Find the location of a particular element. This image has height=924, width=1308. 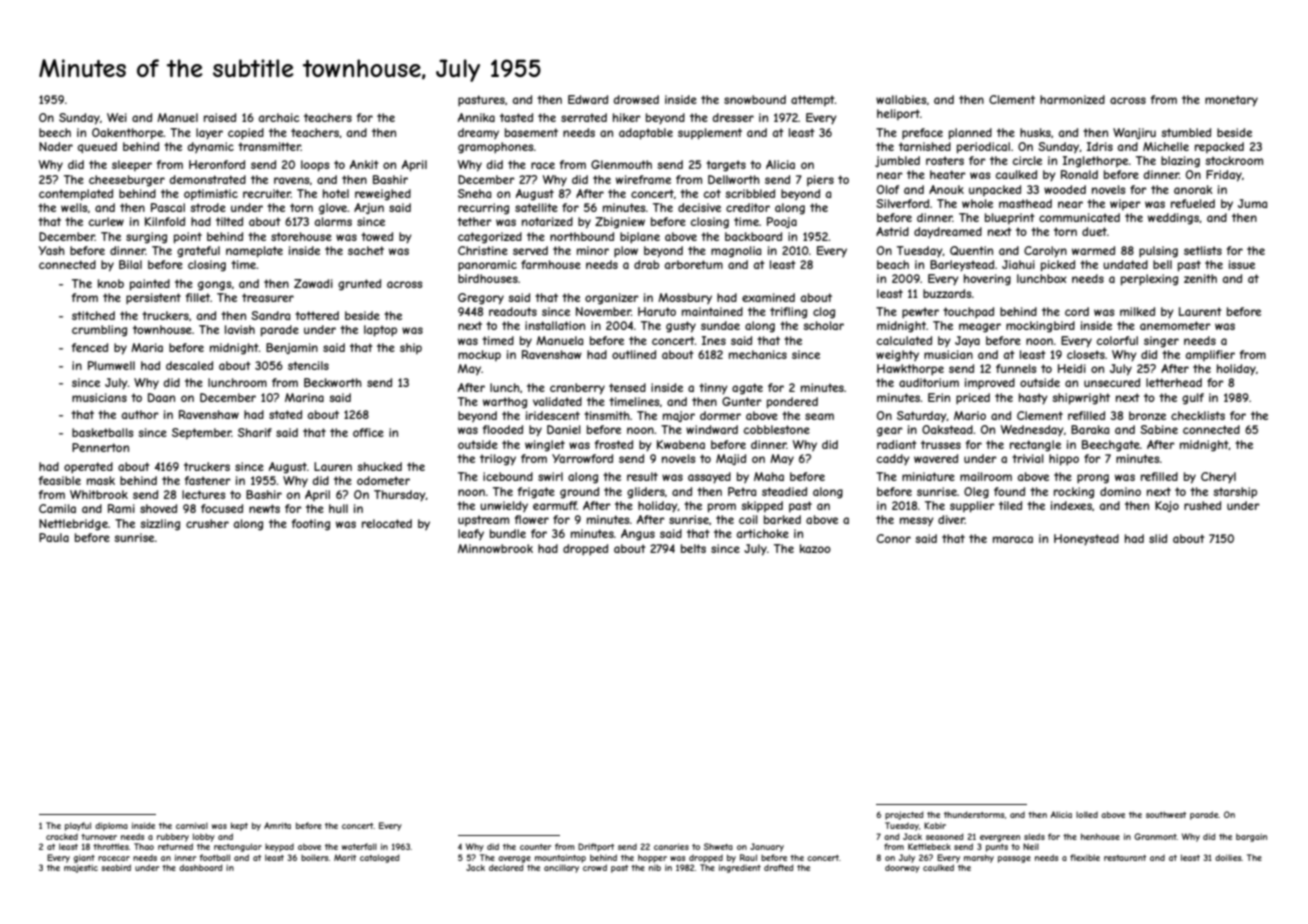

snowbound is located at coordinates (755, 99).
